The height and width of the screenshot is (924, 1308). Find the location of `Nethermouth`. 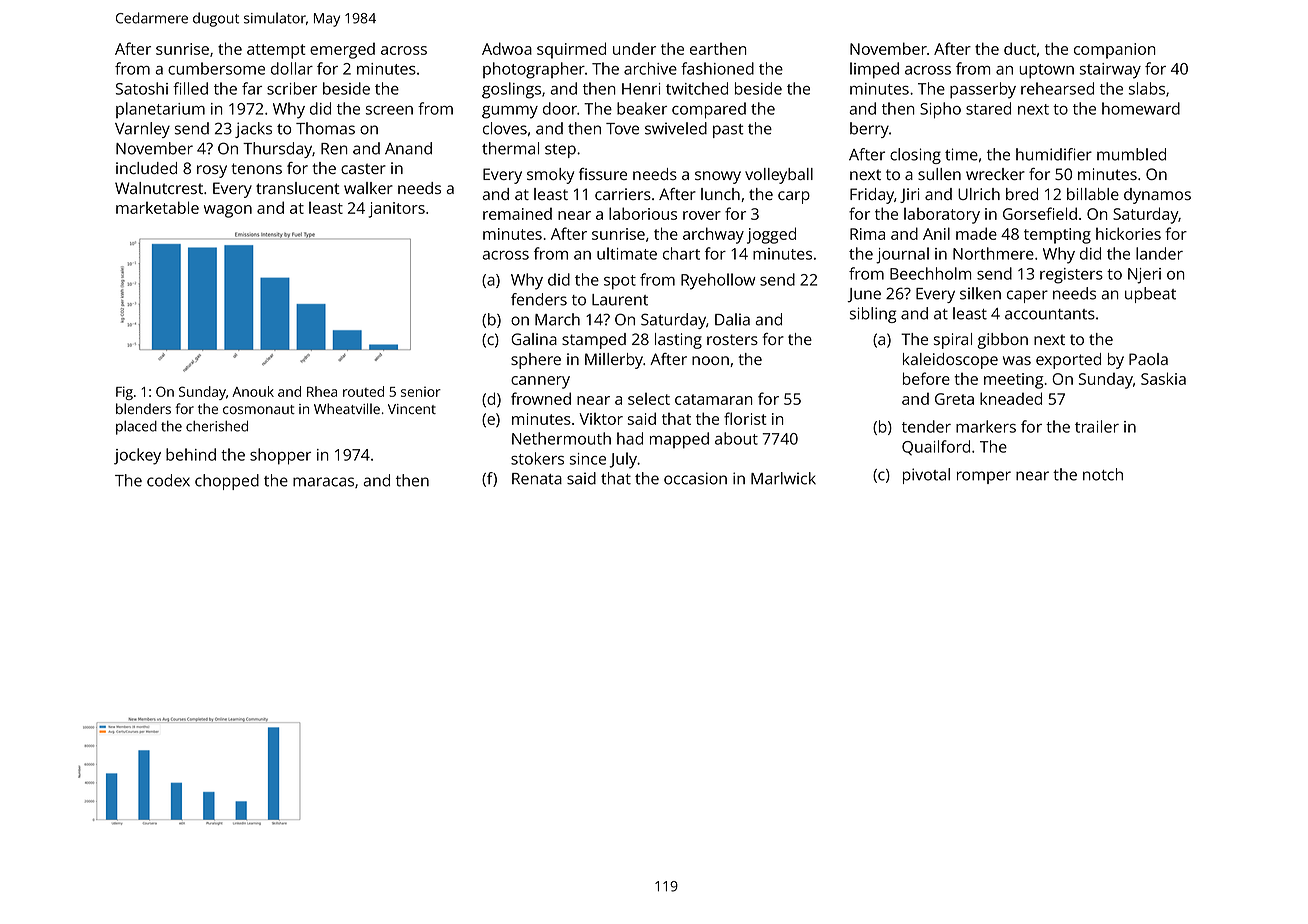

Nethermouth is located at coordinates (561, 438).
